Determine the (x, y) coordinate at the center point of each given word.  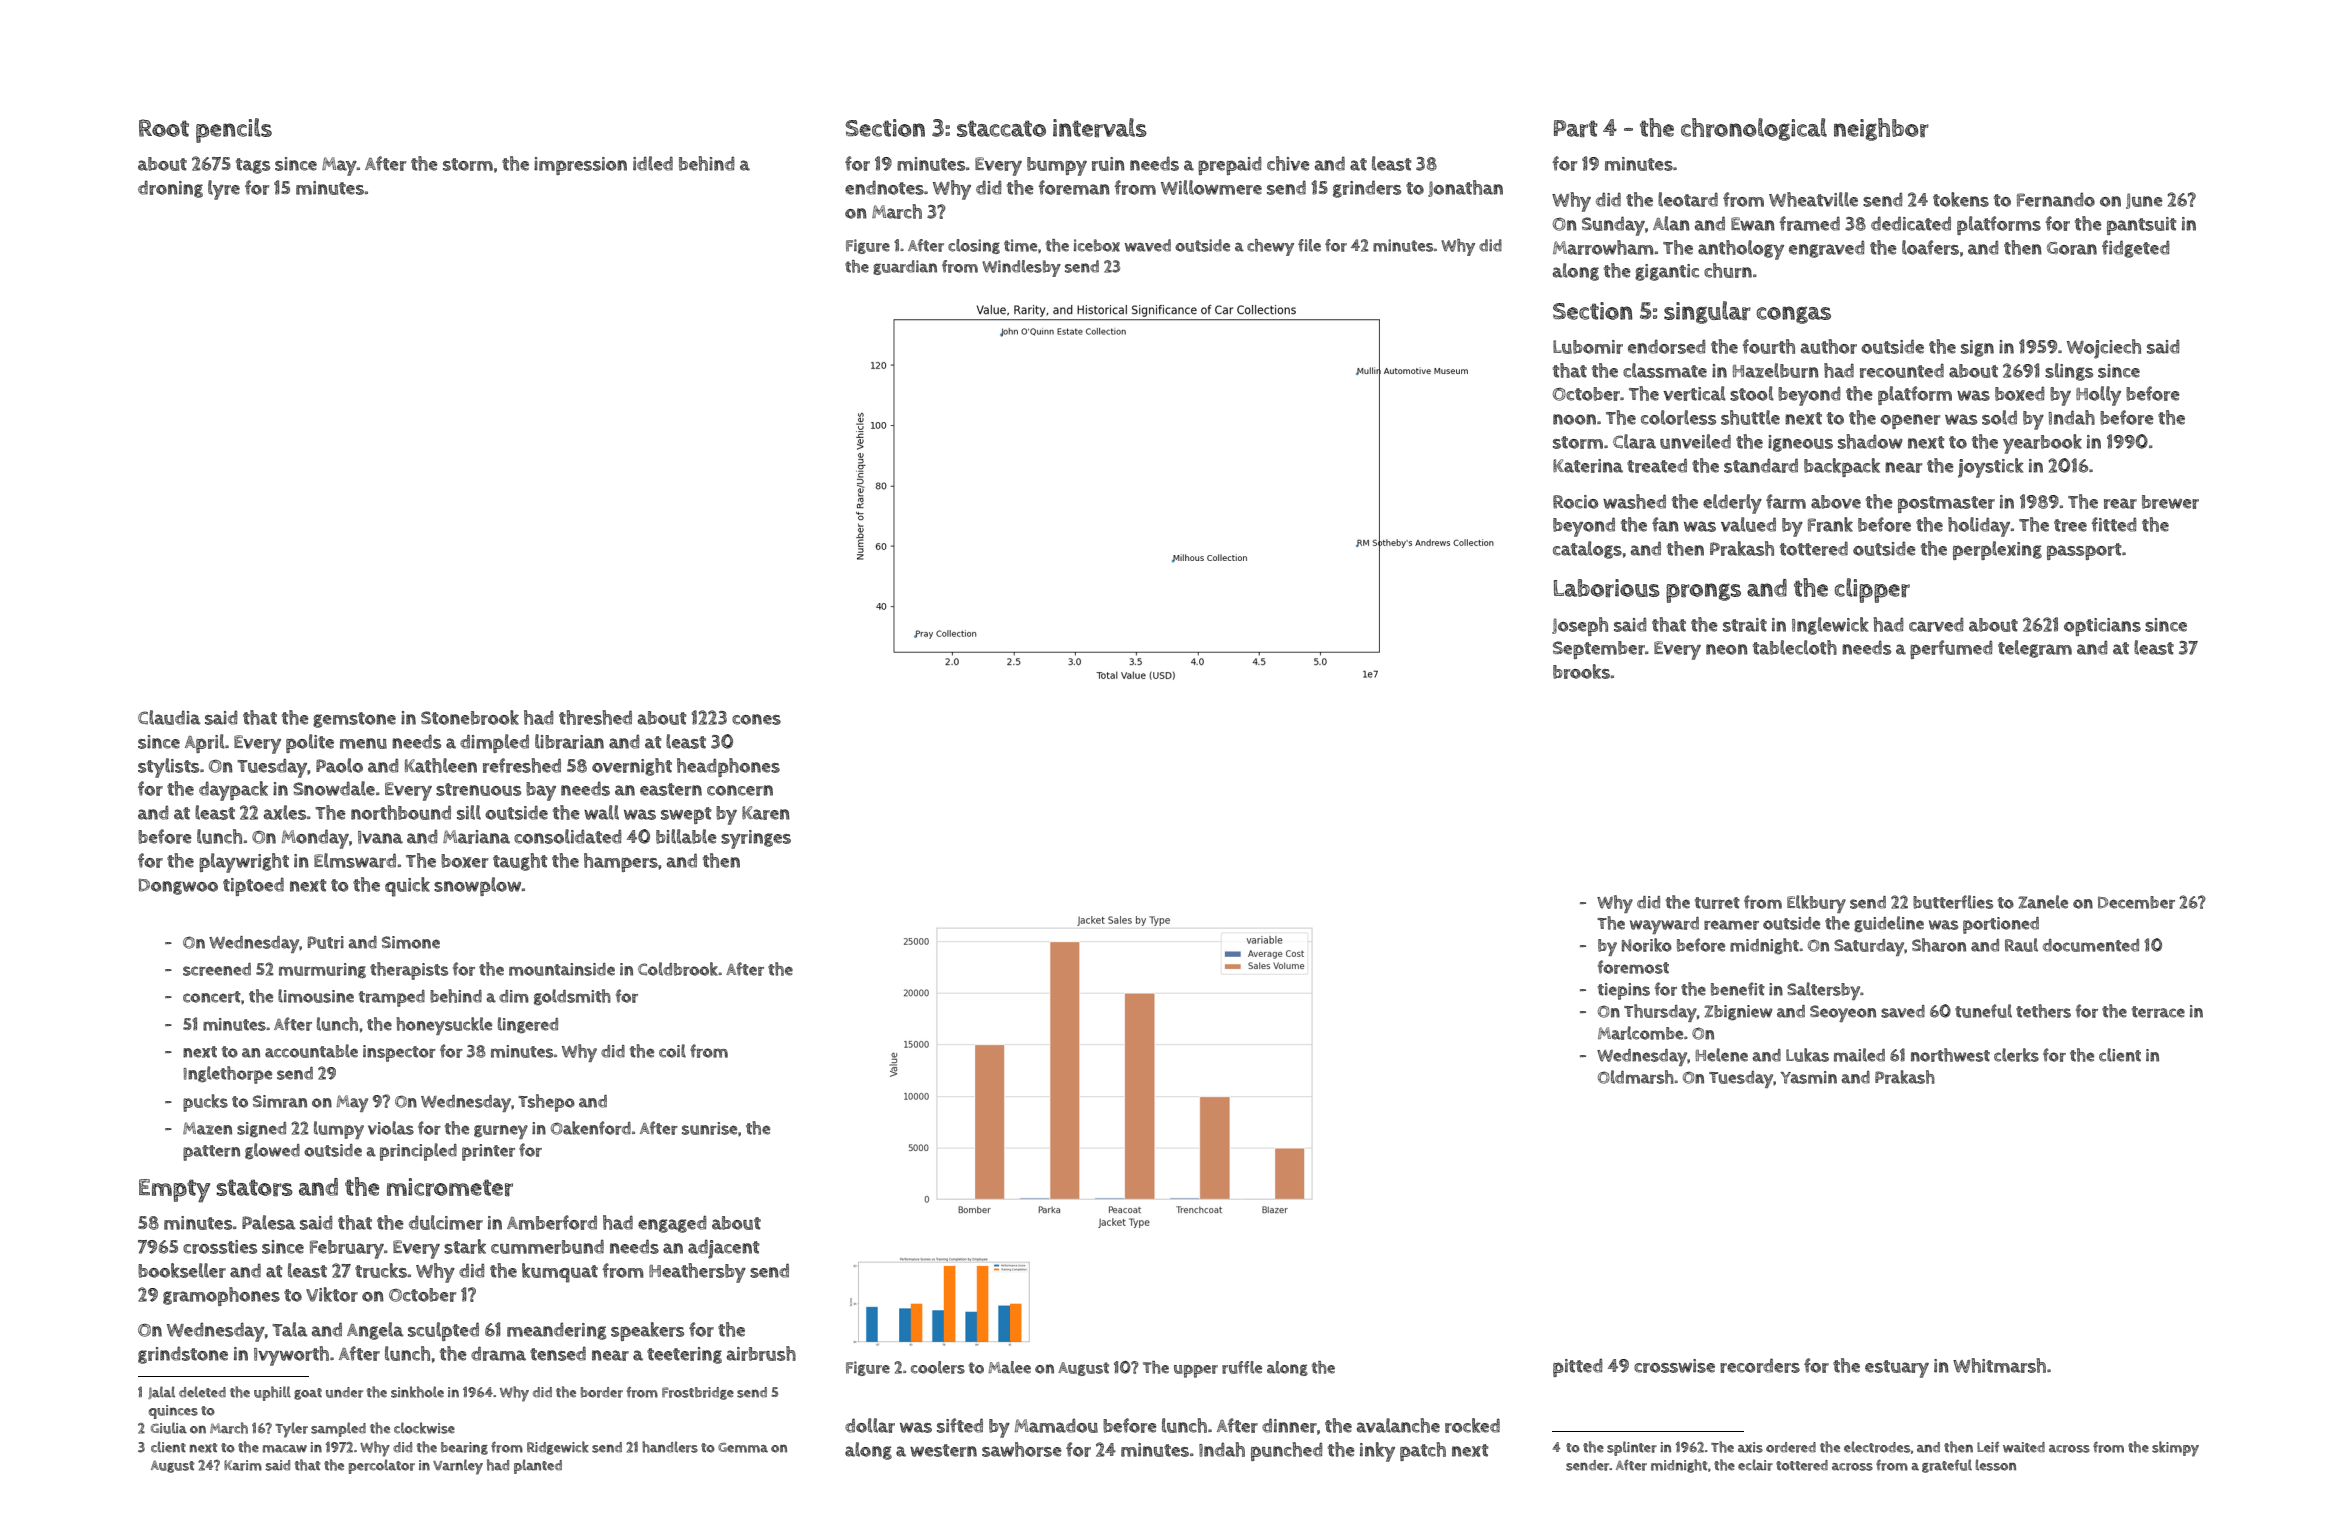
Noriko (1647, 945)
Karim (243, 1465)
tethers (2043, 1011)
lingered (528, 1025)
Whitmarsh (1999, 1365)
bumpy (1057, 166)
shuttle (1750, 417)
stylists (168, 768)
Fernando (2056, 199)
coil (672, 1051)
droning (170, 189)
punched (1286, 1451)
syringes (756, 839)
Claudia (169, 717)
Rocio (1575, 502)
